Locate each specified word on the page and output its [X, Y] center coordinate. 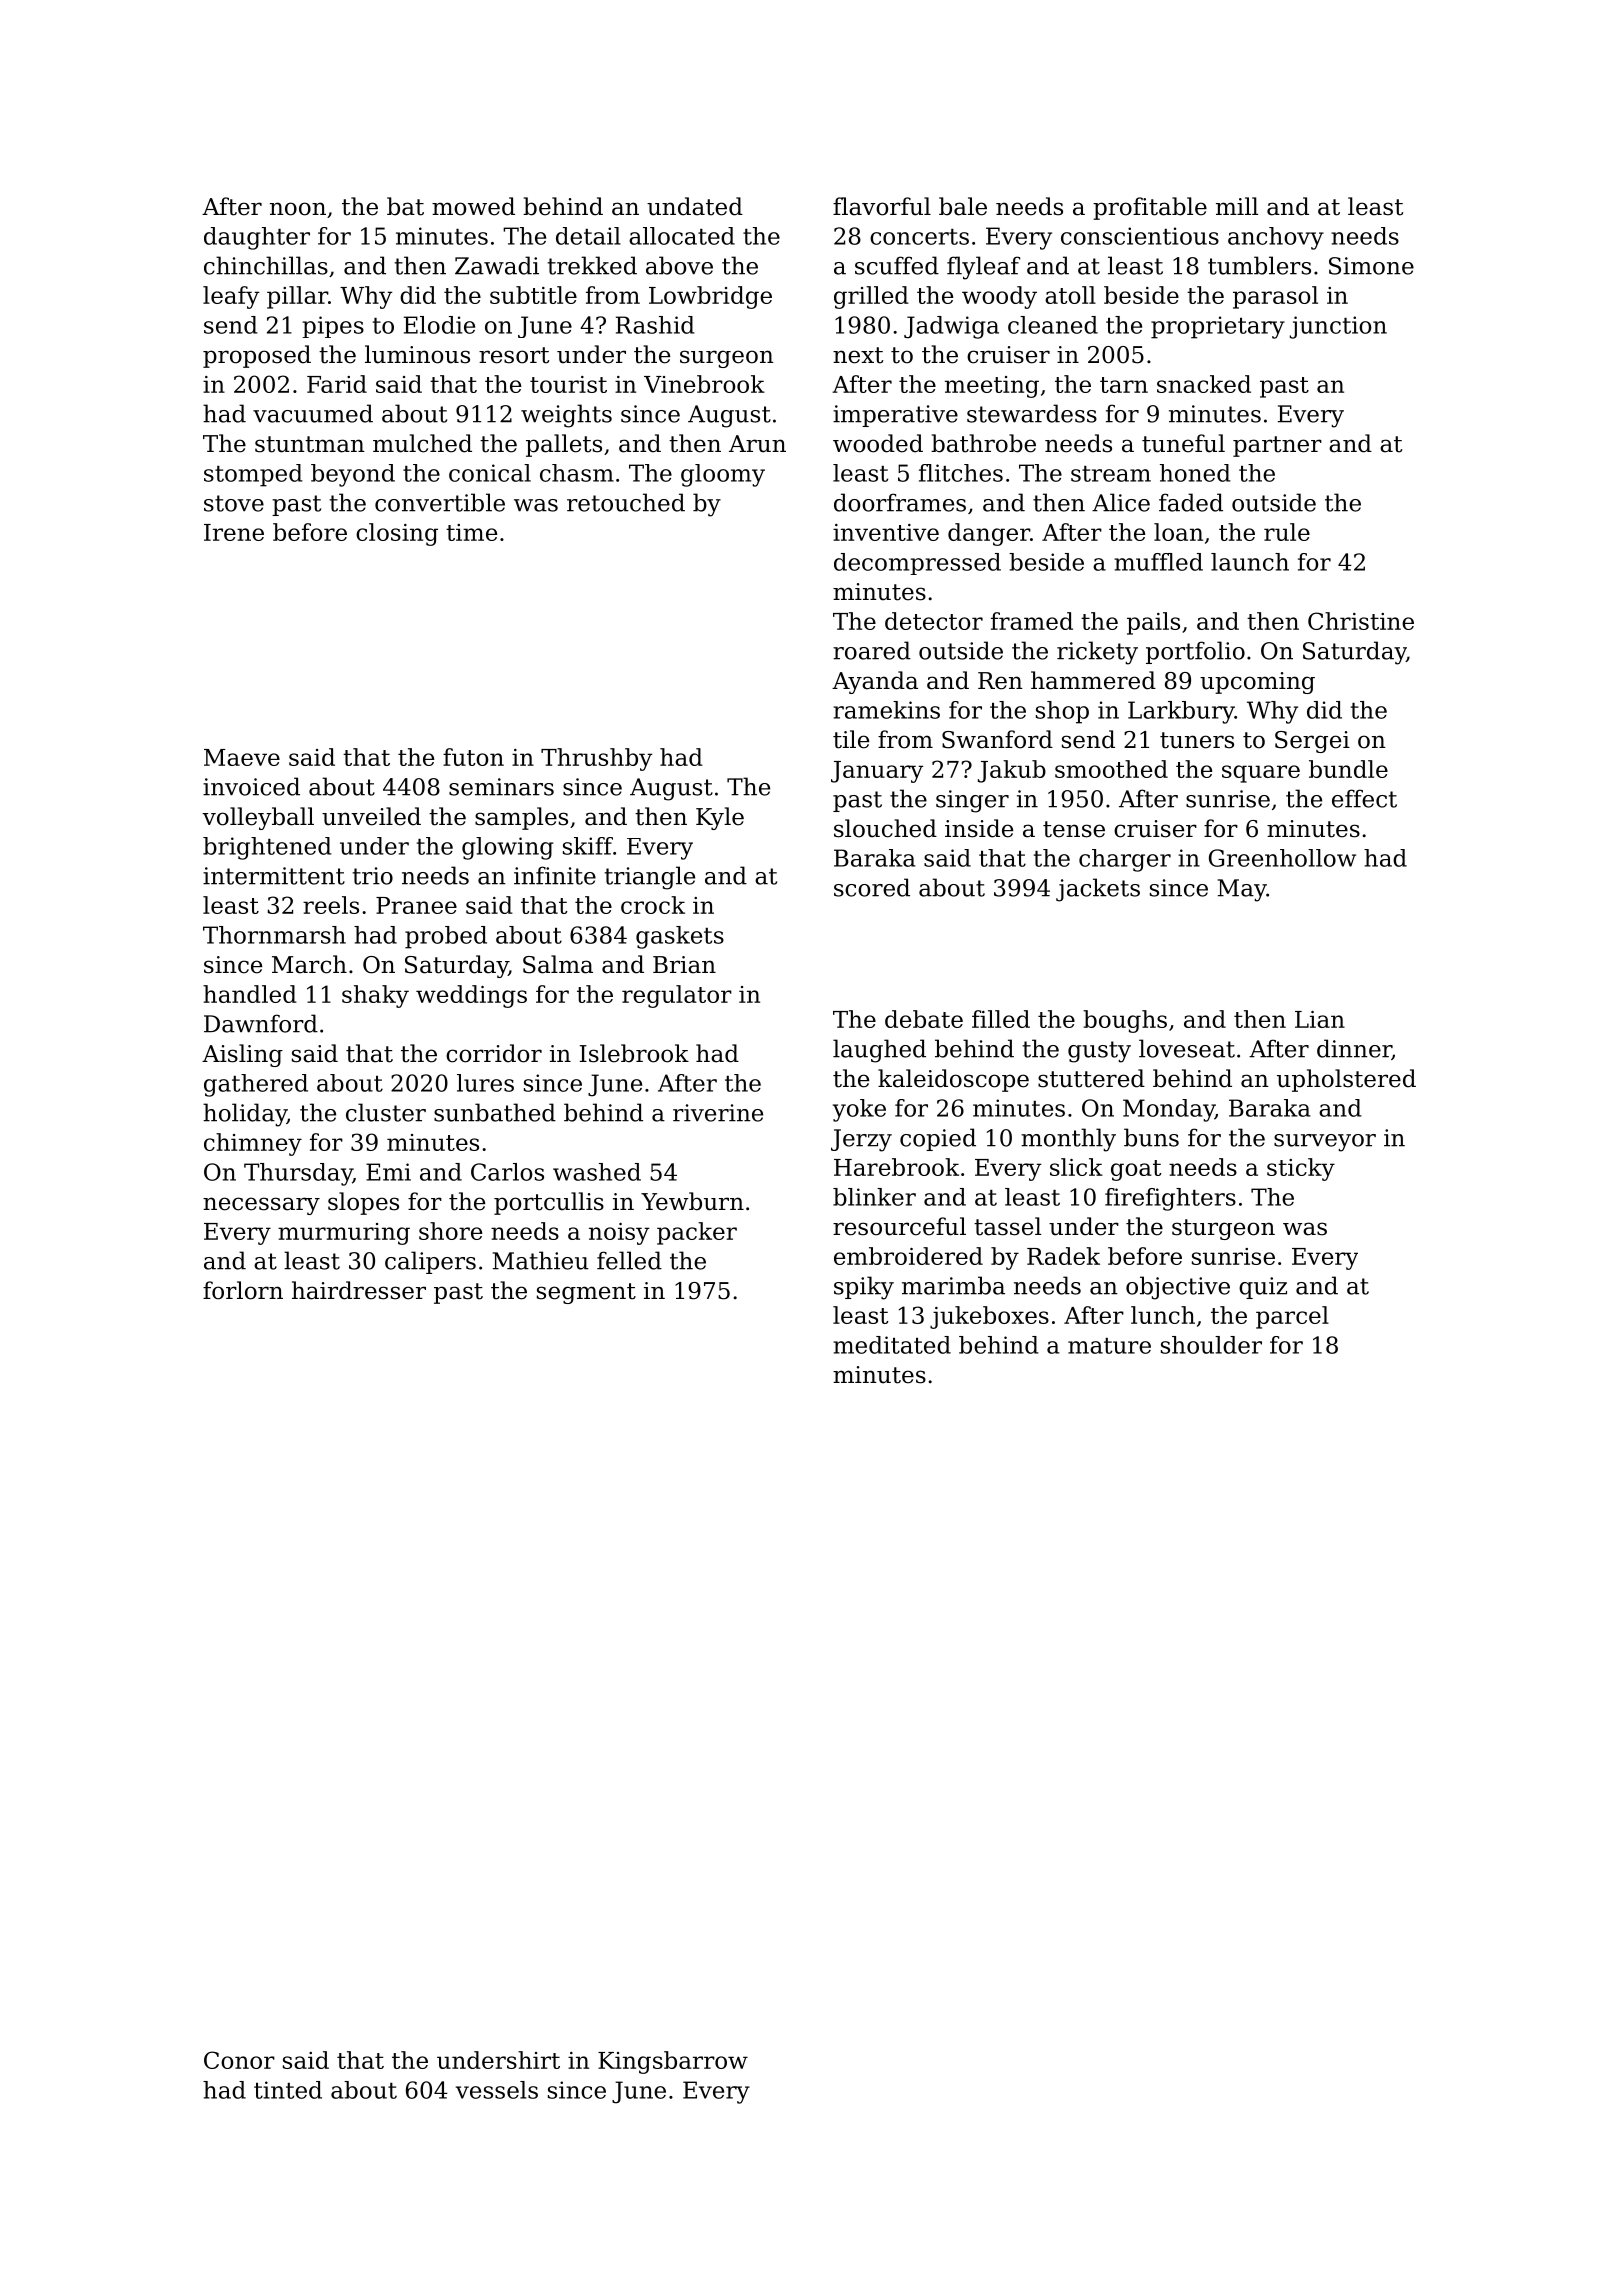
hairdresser [359, 1290]
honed [1195, 473]
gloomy [723, 475]
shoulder [1211, 1345]
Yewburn [692, 1201]
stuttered [1091, 1078]
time [471, 532]
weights [566, 416]
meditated [892, 1345]
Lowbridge [710, 297]
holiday [245, 1115]
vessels [497, 2090]
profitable [1150, 208]
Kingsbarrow [673, 2062]
